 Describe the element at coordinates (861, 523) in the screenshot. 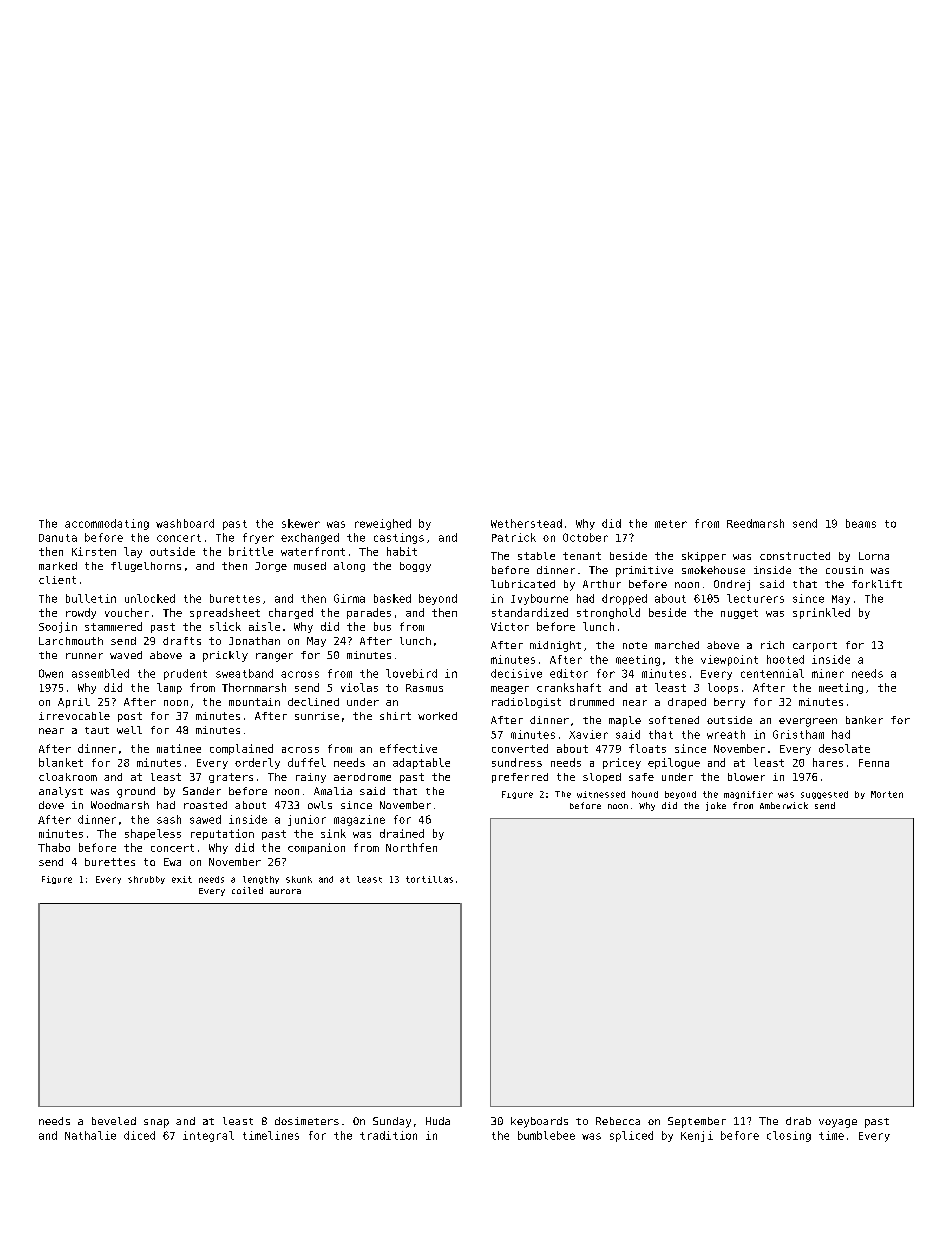

I see `beams` at that location.
